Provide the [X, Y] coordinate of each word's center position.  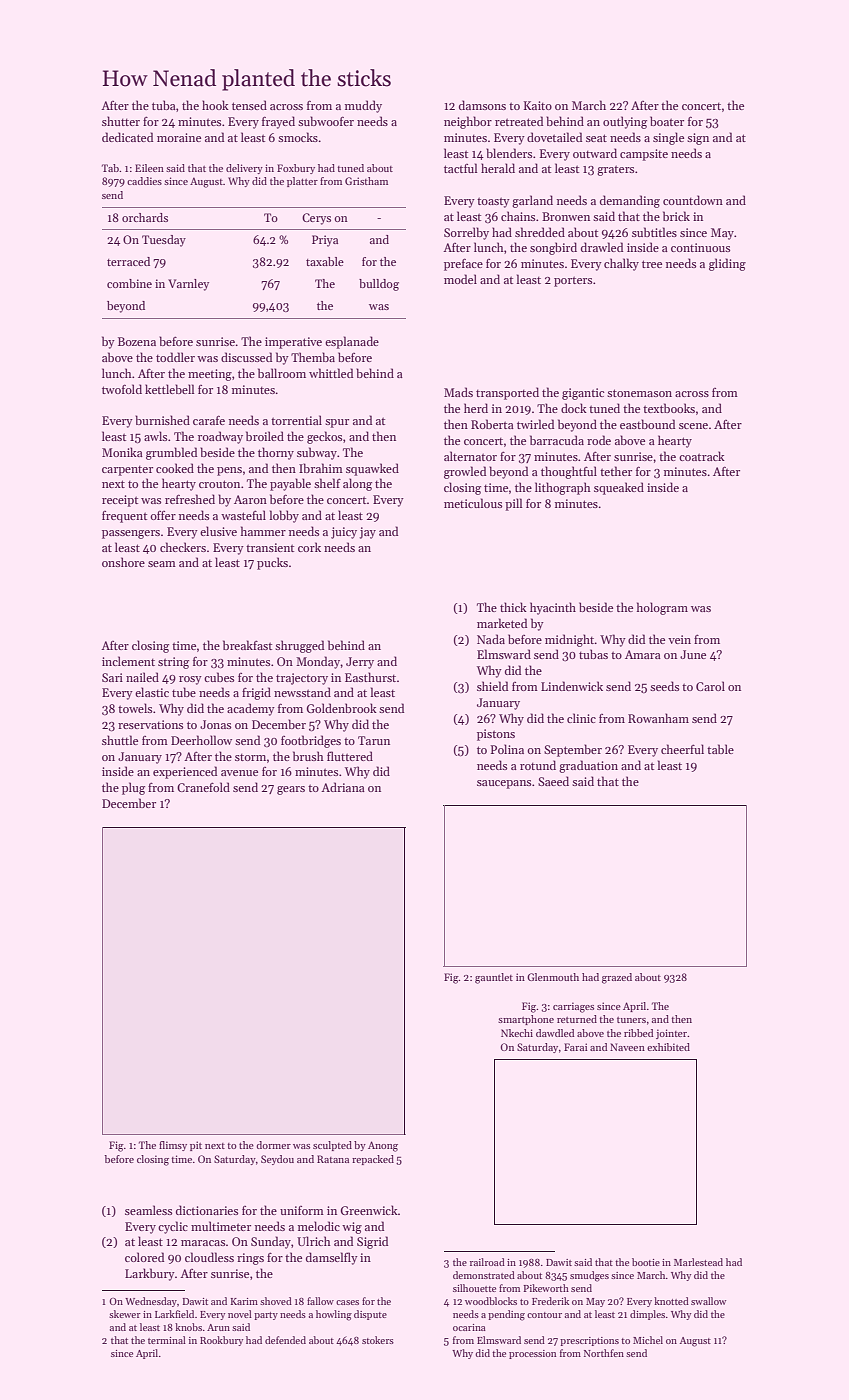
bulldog [379, 285]
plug [133, 788]
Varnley [188, 285]
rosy [190, 680]
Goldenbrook [341, 708]
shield [492, 686]
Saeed [553, 781]
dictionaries [207, 1210]
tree [652, 264]
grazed [617, 978]
